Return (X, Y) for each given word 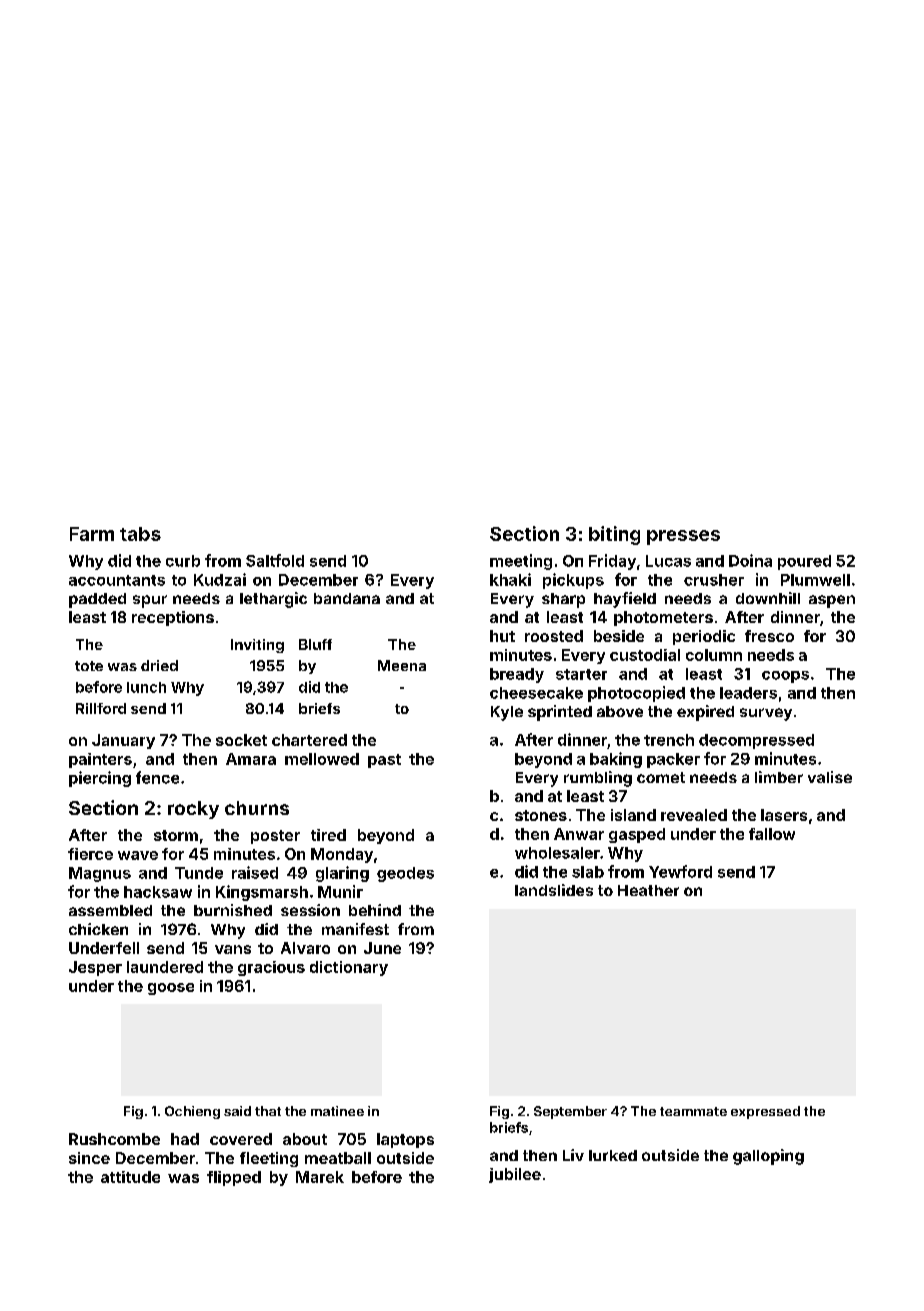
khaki (510, 579)
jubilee (515, 1175)
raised (255, 872)
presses (683, 537)
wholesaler (557, 853)
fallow (772, 834)
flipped (234, 1178)
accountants (117, 580)
